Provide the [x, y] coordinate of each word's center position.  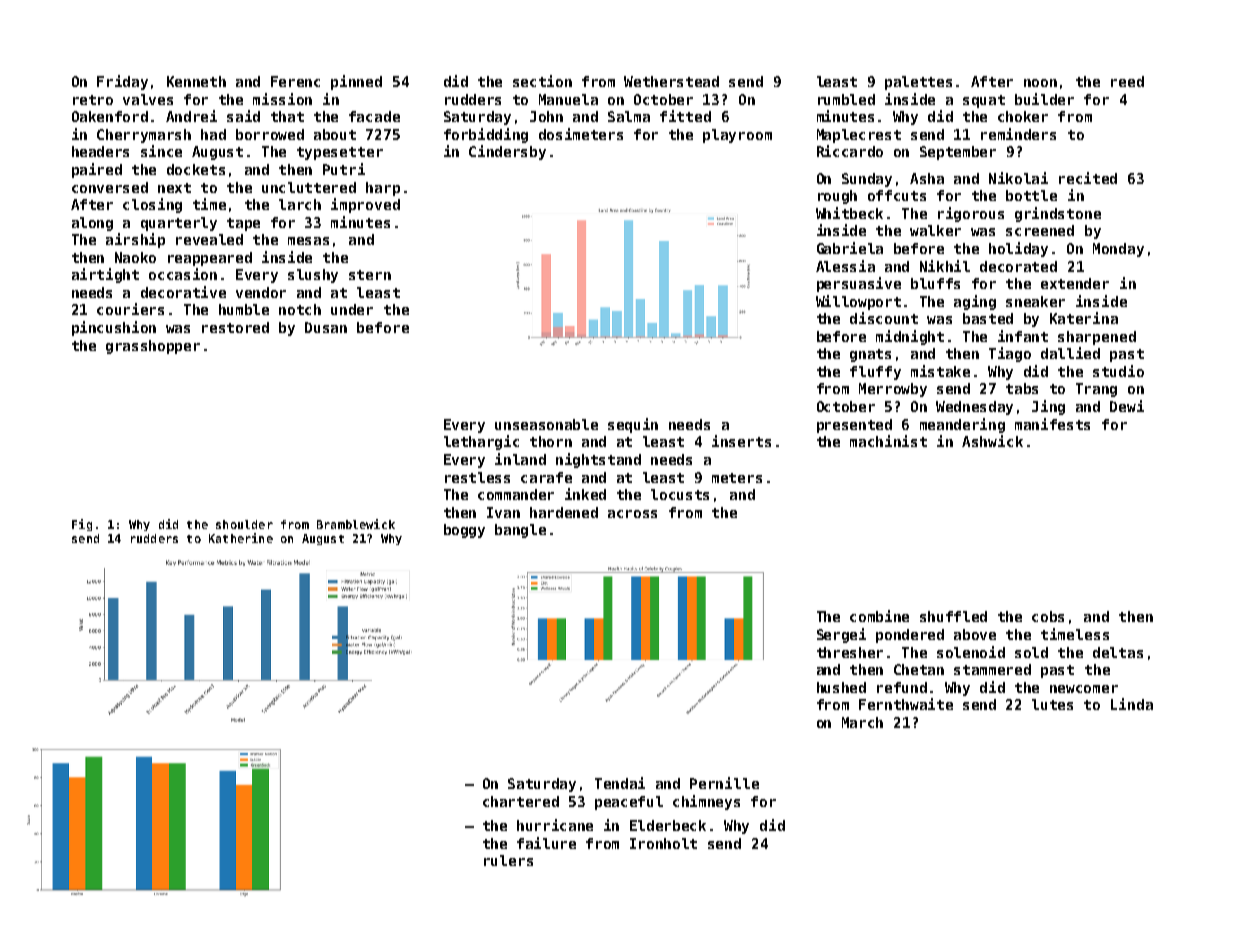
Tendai [620, 783]
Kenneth [196, 81]
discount [884, 318]
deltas [1118, 652]
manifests [1052, 424]
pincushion [114, 328]
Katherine [241, 538]
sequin [633, 425]
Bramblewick [356, 524]
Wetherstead [671, 81]
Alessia [845, 266]
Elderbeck [668, 825]
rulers [508, 860]
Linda [1132, 704]
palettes [918, 83]
